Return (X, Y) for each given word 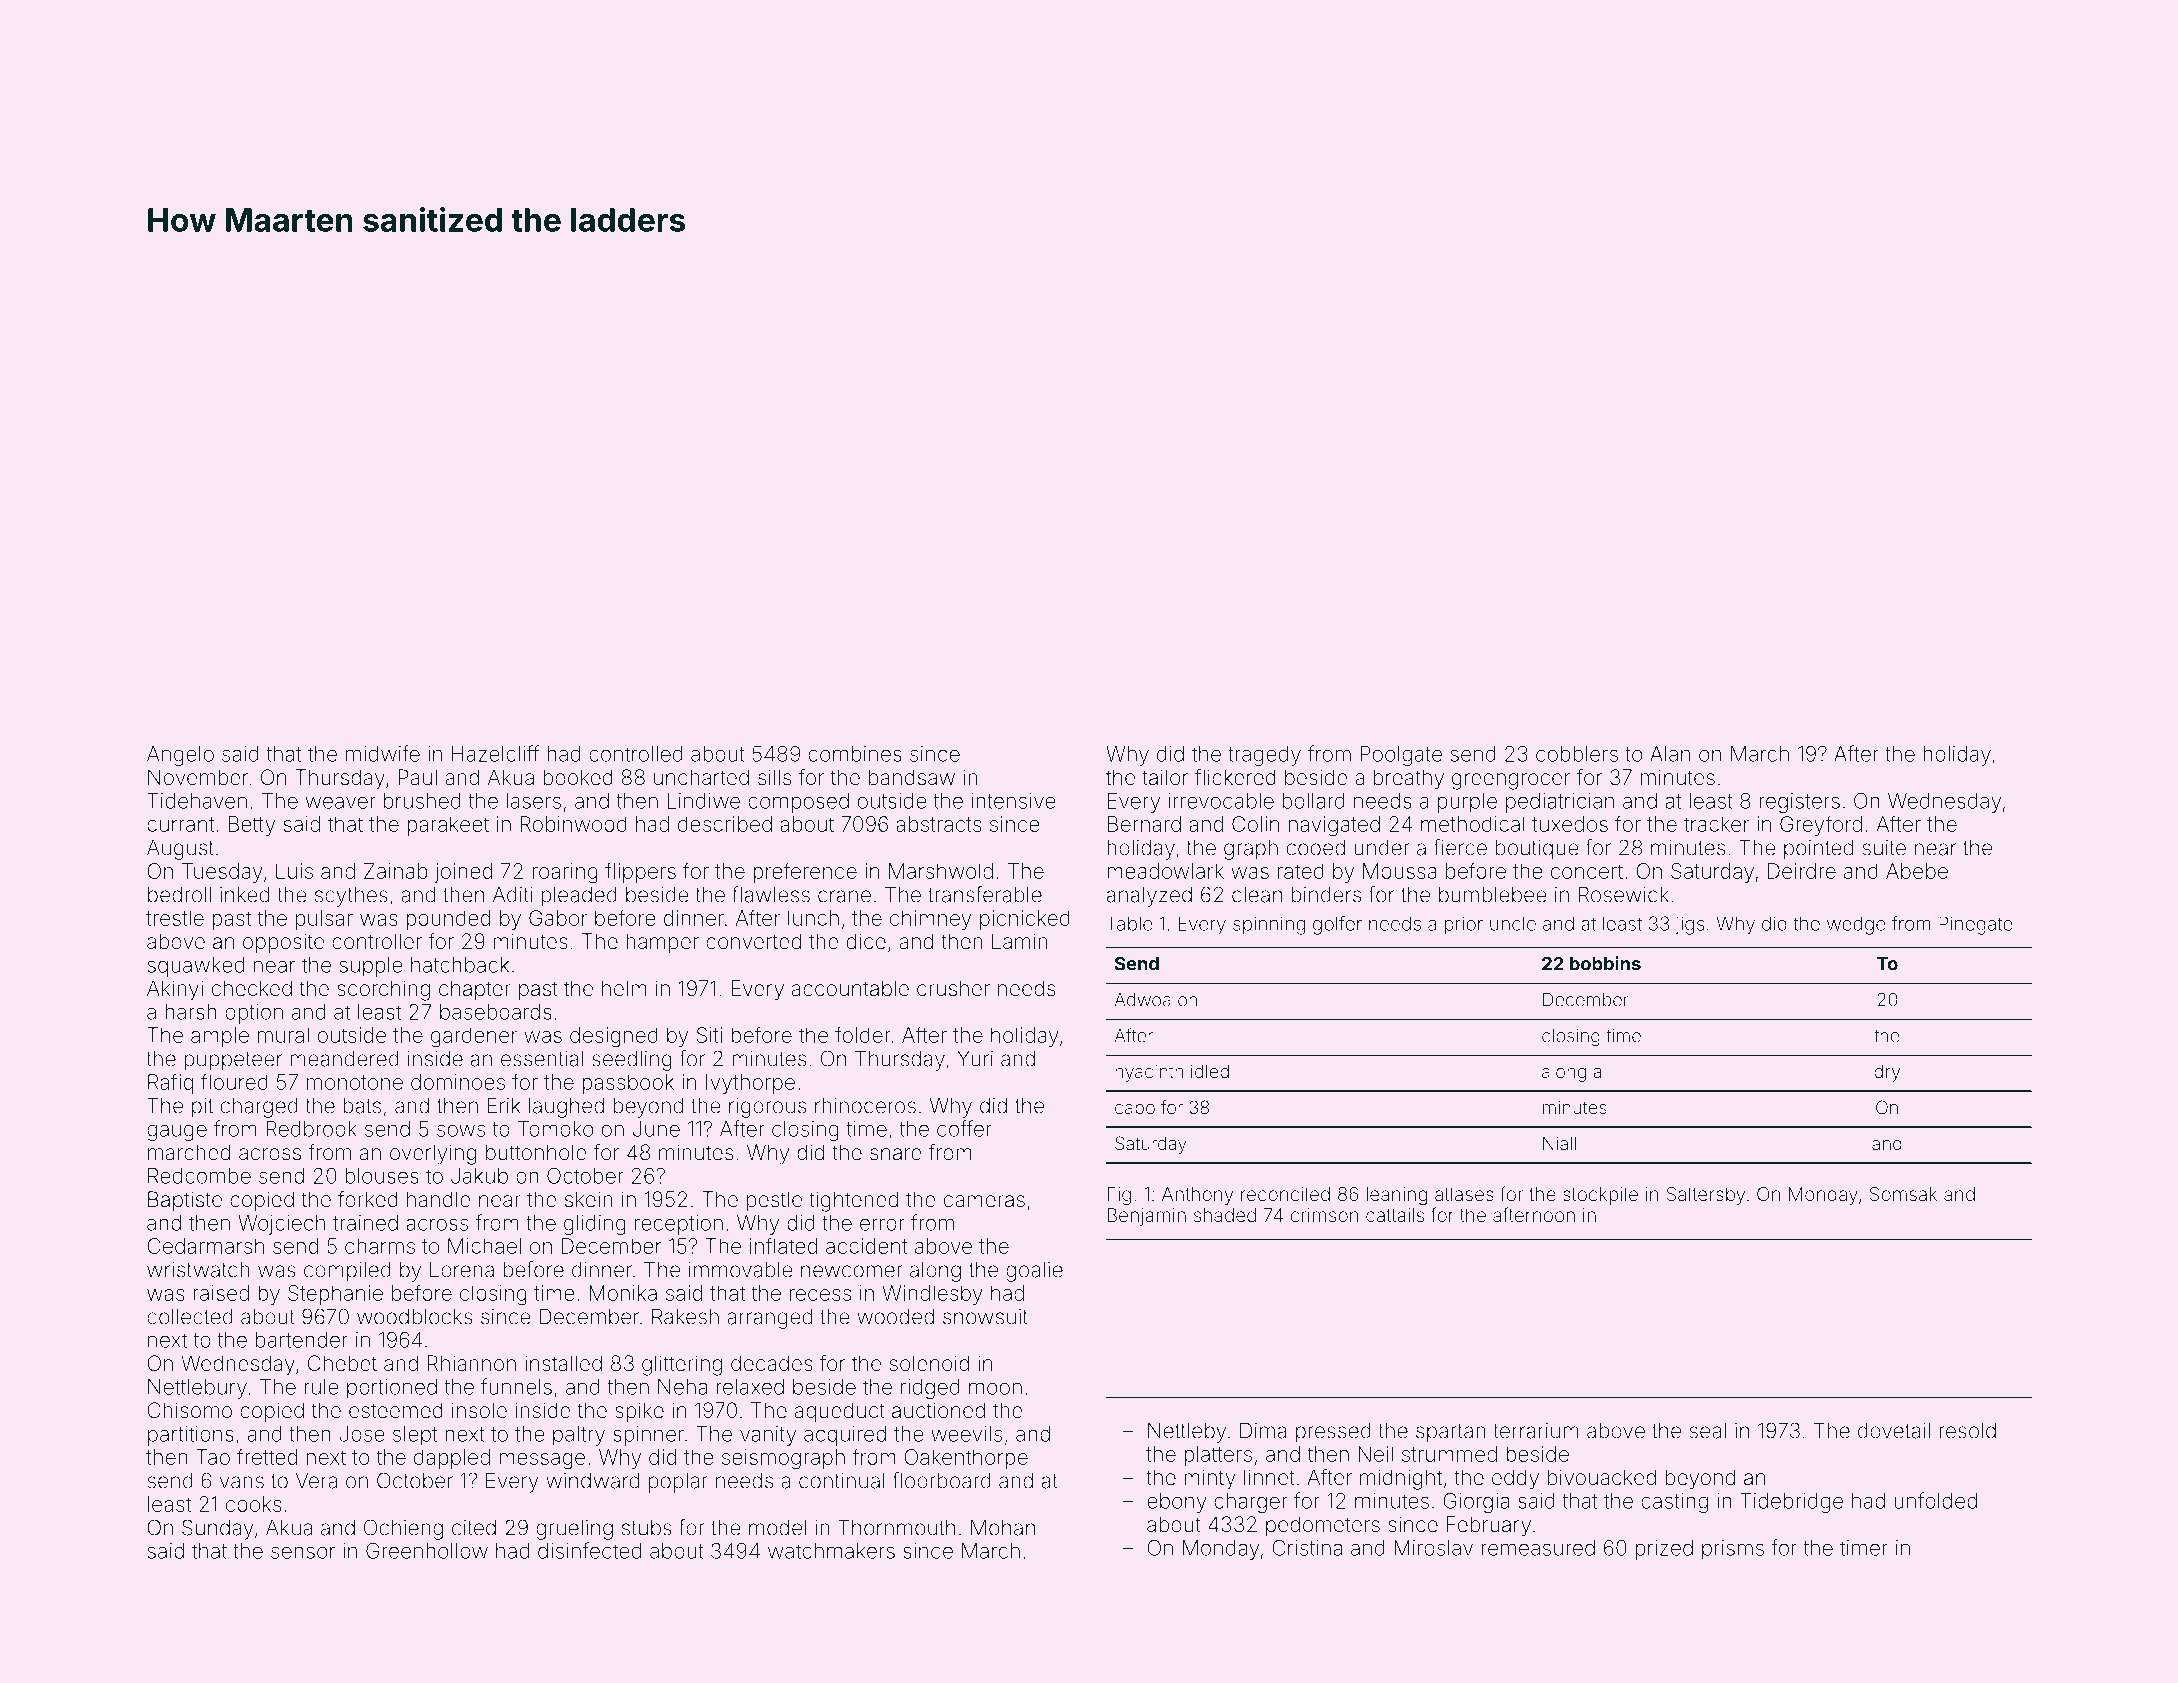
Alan (1670, 754)
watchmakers (831, 1551)
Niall (1559, 1143)
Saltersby (1706, 1196)
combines (855, 754)
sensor (303, 1552)
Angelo (180, 756)
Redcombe (199, 1176)
